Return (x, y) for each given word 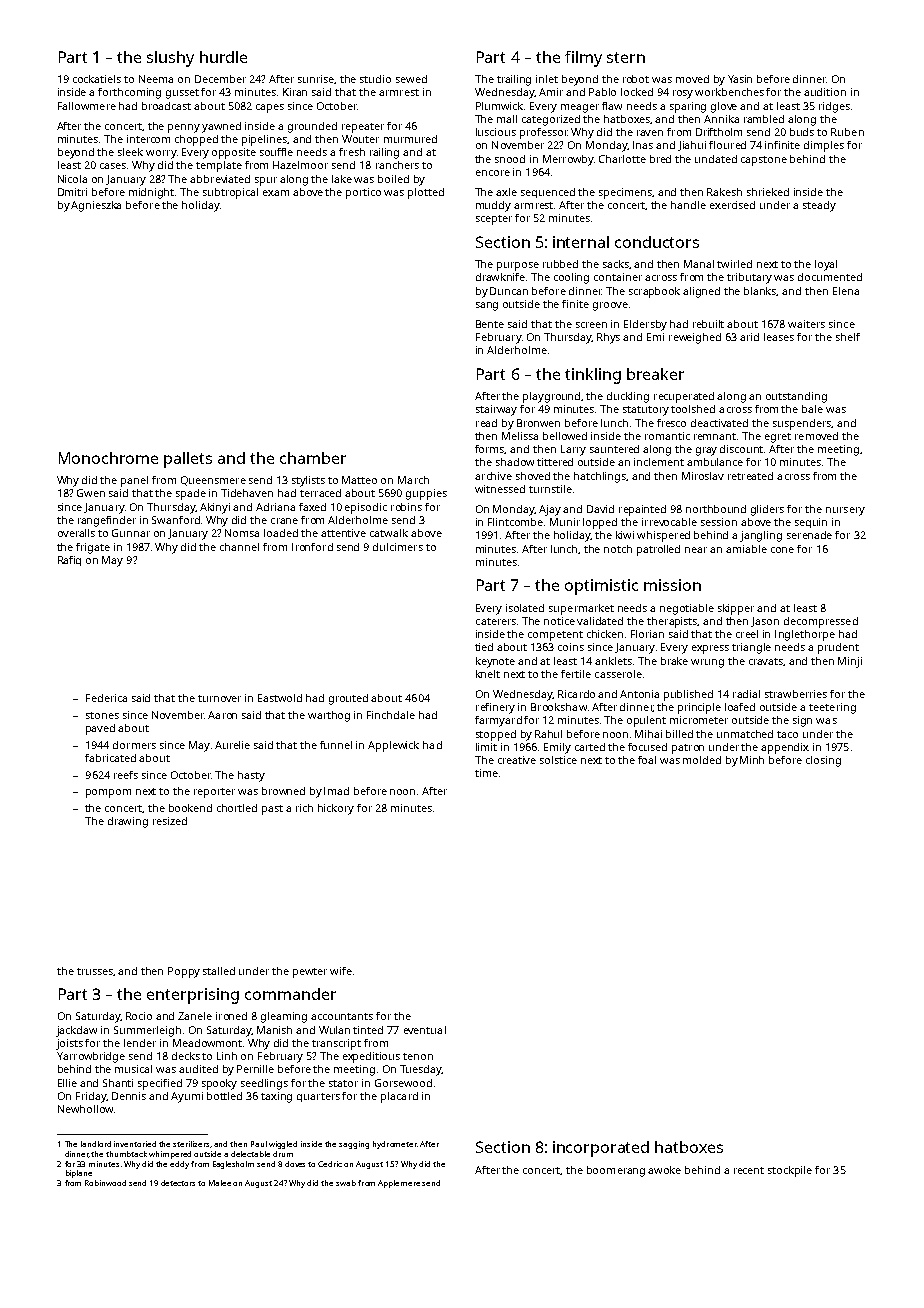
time (486, 773)
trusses (95, 972)
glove (724, 107)
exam (276, 193)
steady (819, 206)
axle (506, 192)
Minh (752, 760)
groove (610, 306)
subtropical (230, 193)
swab (346, 1183)
